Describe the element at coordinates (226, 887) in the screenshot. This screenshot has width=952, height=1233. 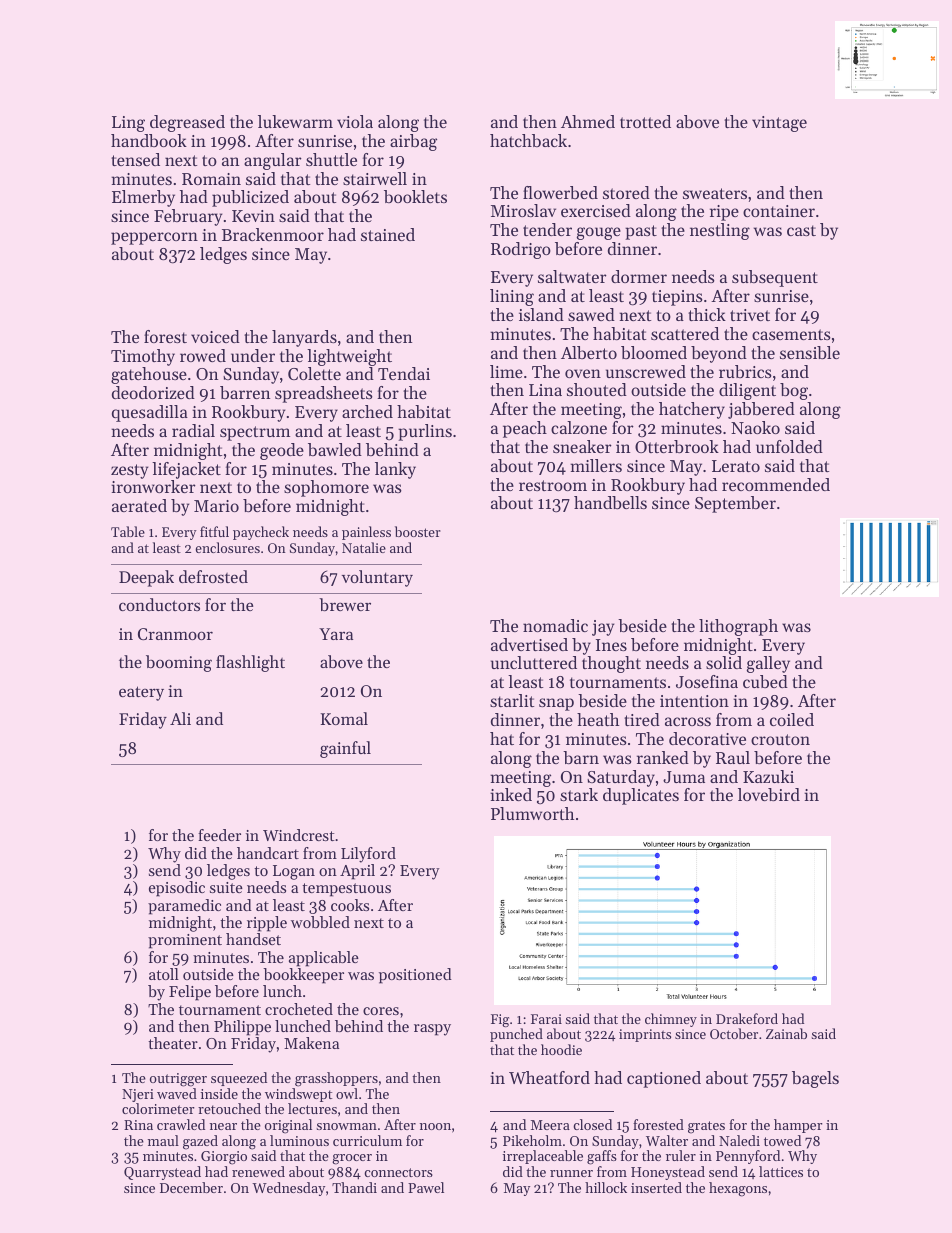
I see `suite` at that location.
